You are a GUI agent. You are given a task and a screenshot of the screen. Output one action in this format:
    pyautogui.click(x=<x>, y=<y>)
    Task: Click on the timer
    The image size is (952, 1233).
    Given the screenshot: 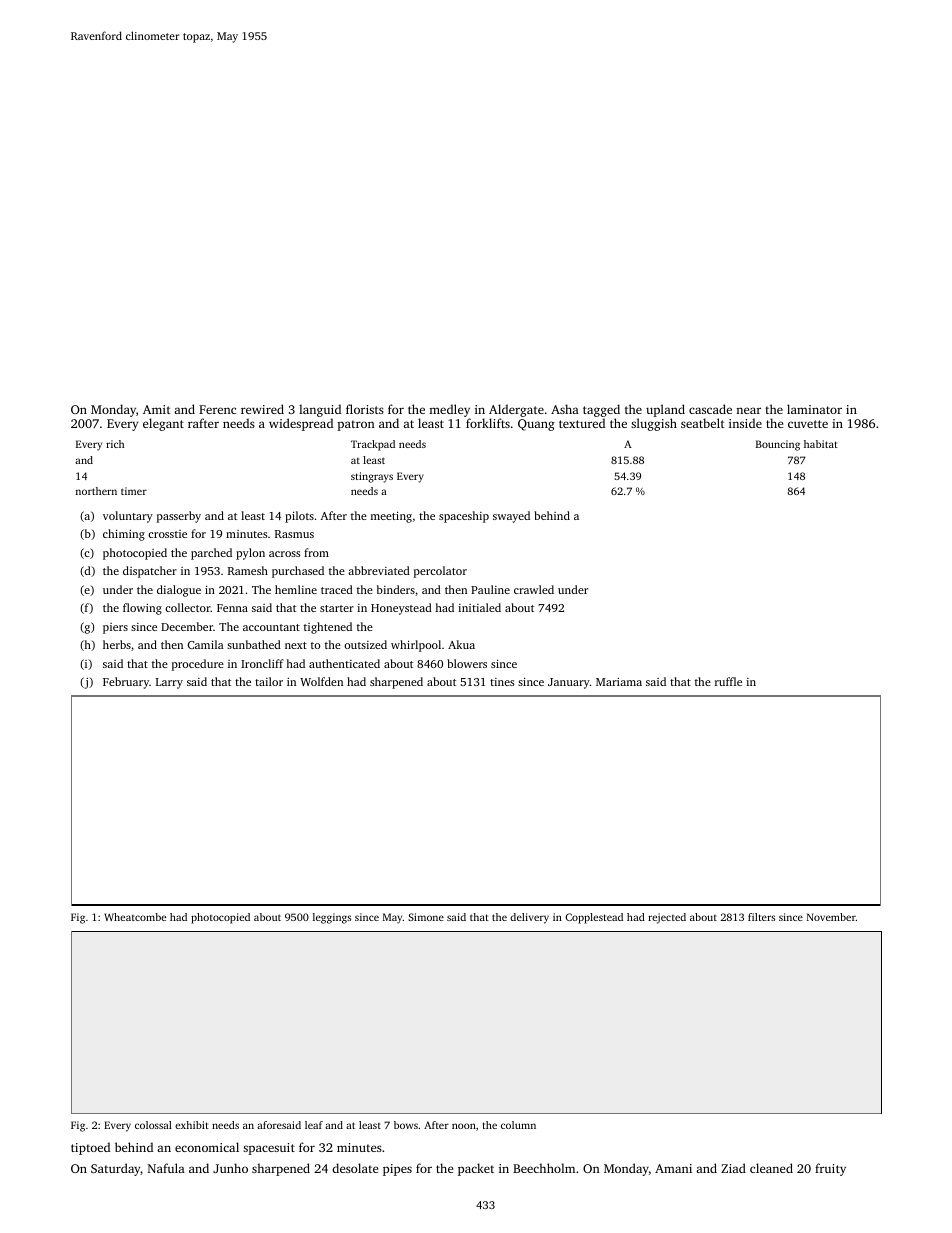 What is the action you would take?
    pyautogui.click(x=134, y=491)
